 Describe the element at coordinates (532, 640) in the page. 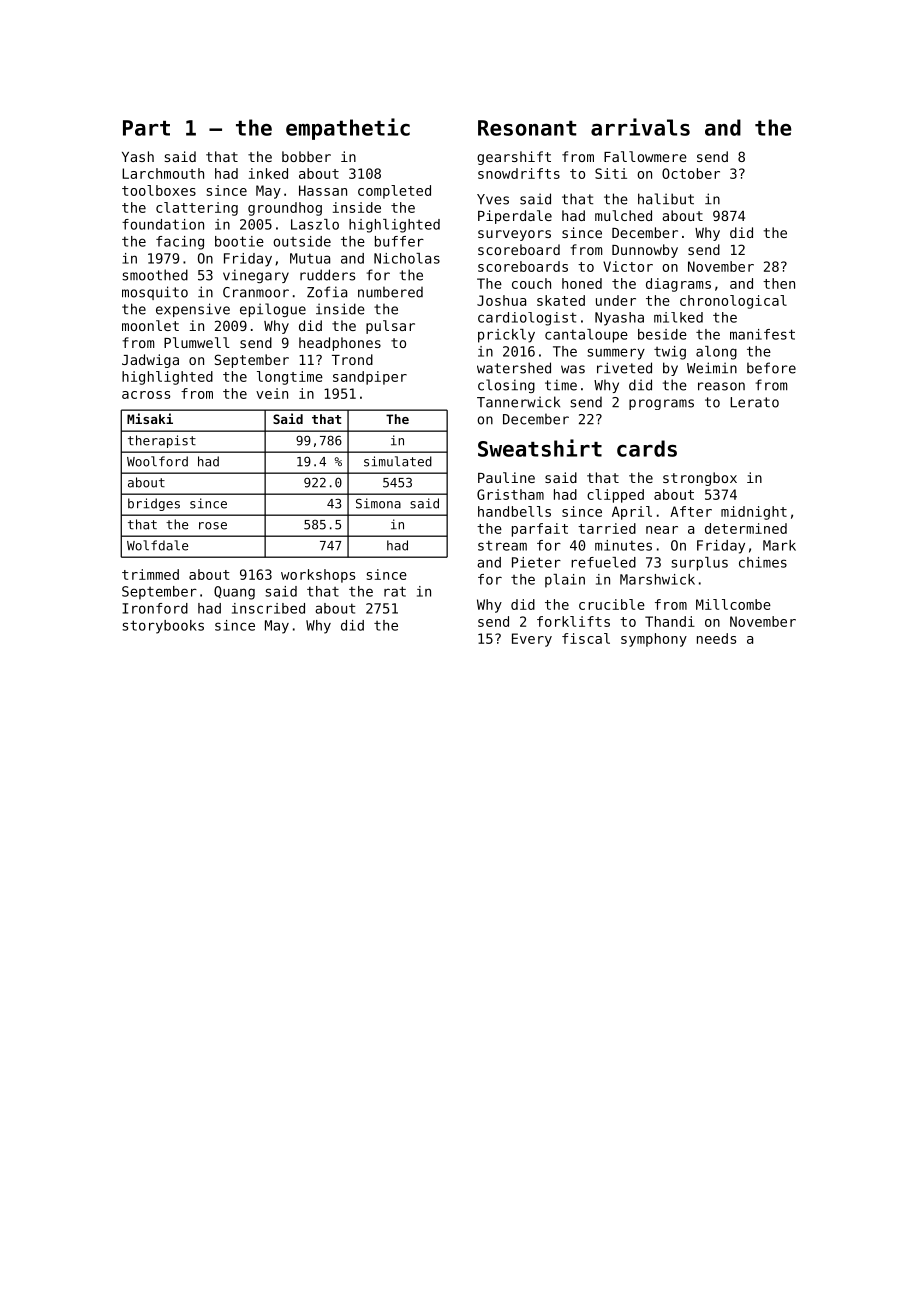

I see `Every` at that location.
